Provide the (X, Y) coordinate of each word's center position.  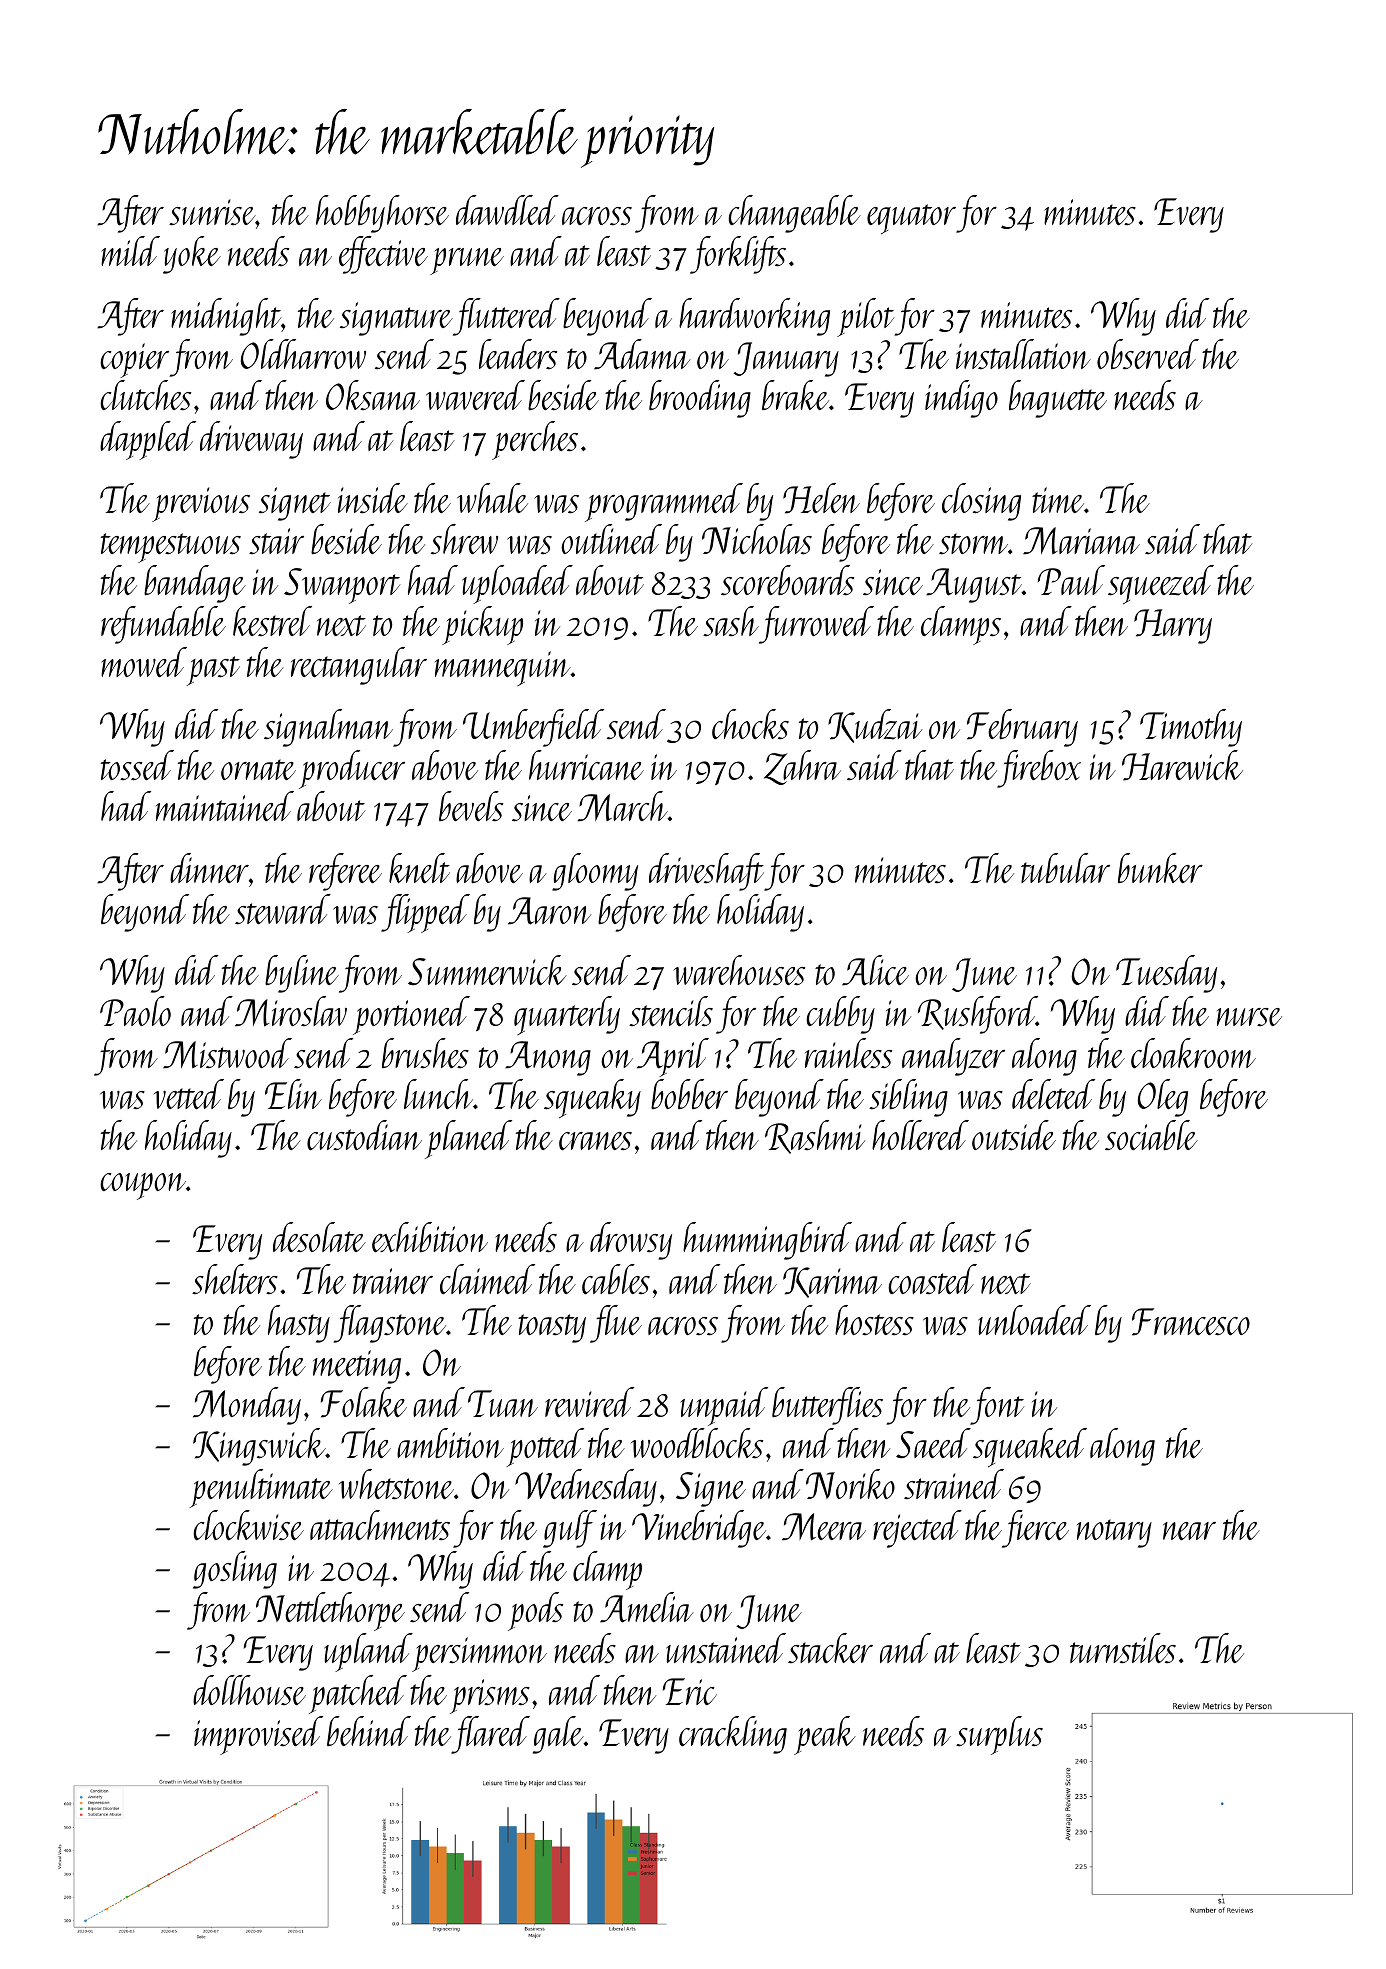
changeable (794, 214)
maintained (225, 806)
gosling (235, 1570)
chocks (750, 724)
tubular (1065, 868)
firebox (1039, 769)
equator (911, 219)
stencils (671, 1011)
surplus (999, 1735)
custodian (364, 1135)
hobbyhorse (382, 214)
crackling (733, 1735)
